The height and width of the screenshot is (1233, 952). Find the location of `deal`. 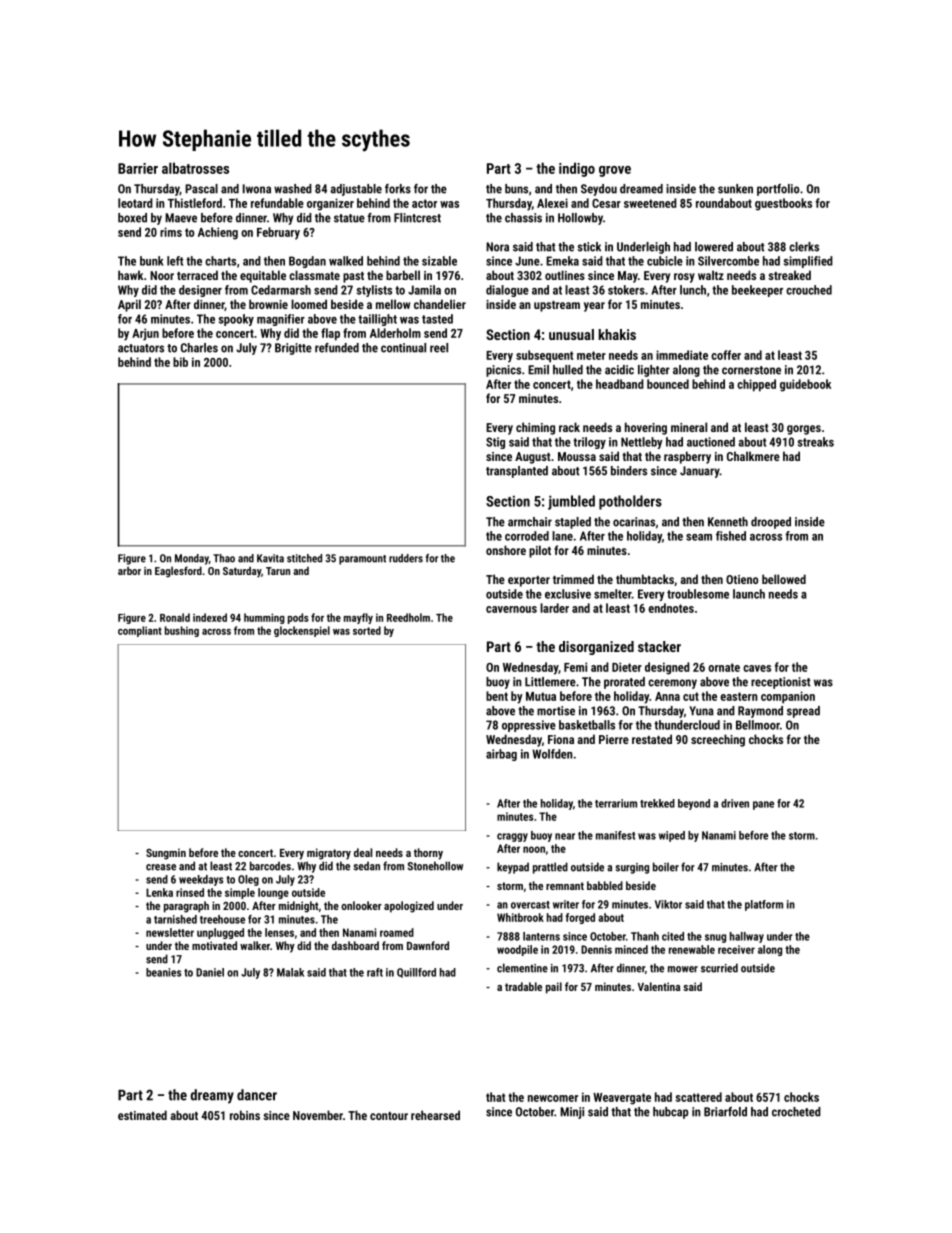

deal is located at coordinates (363, 852).
